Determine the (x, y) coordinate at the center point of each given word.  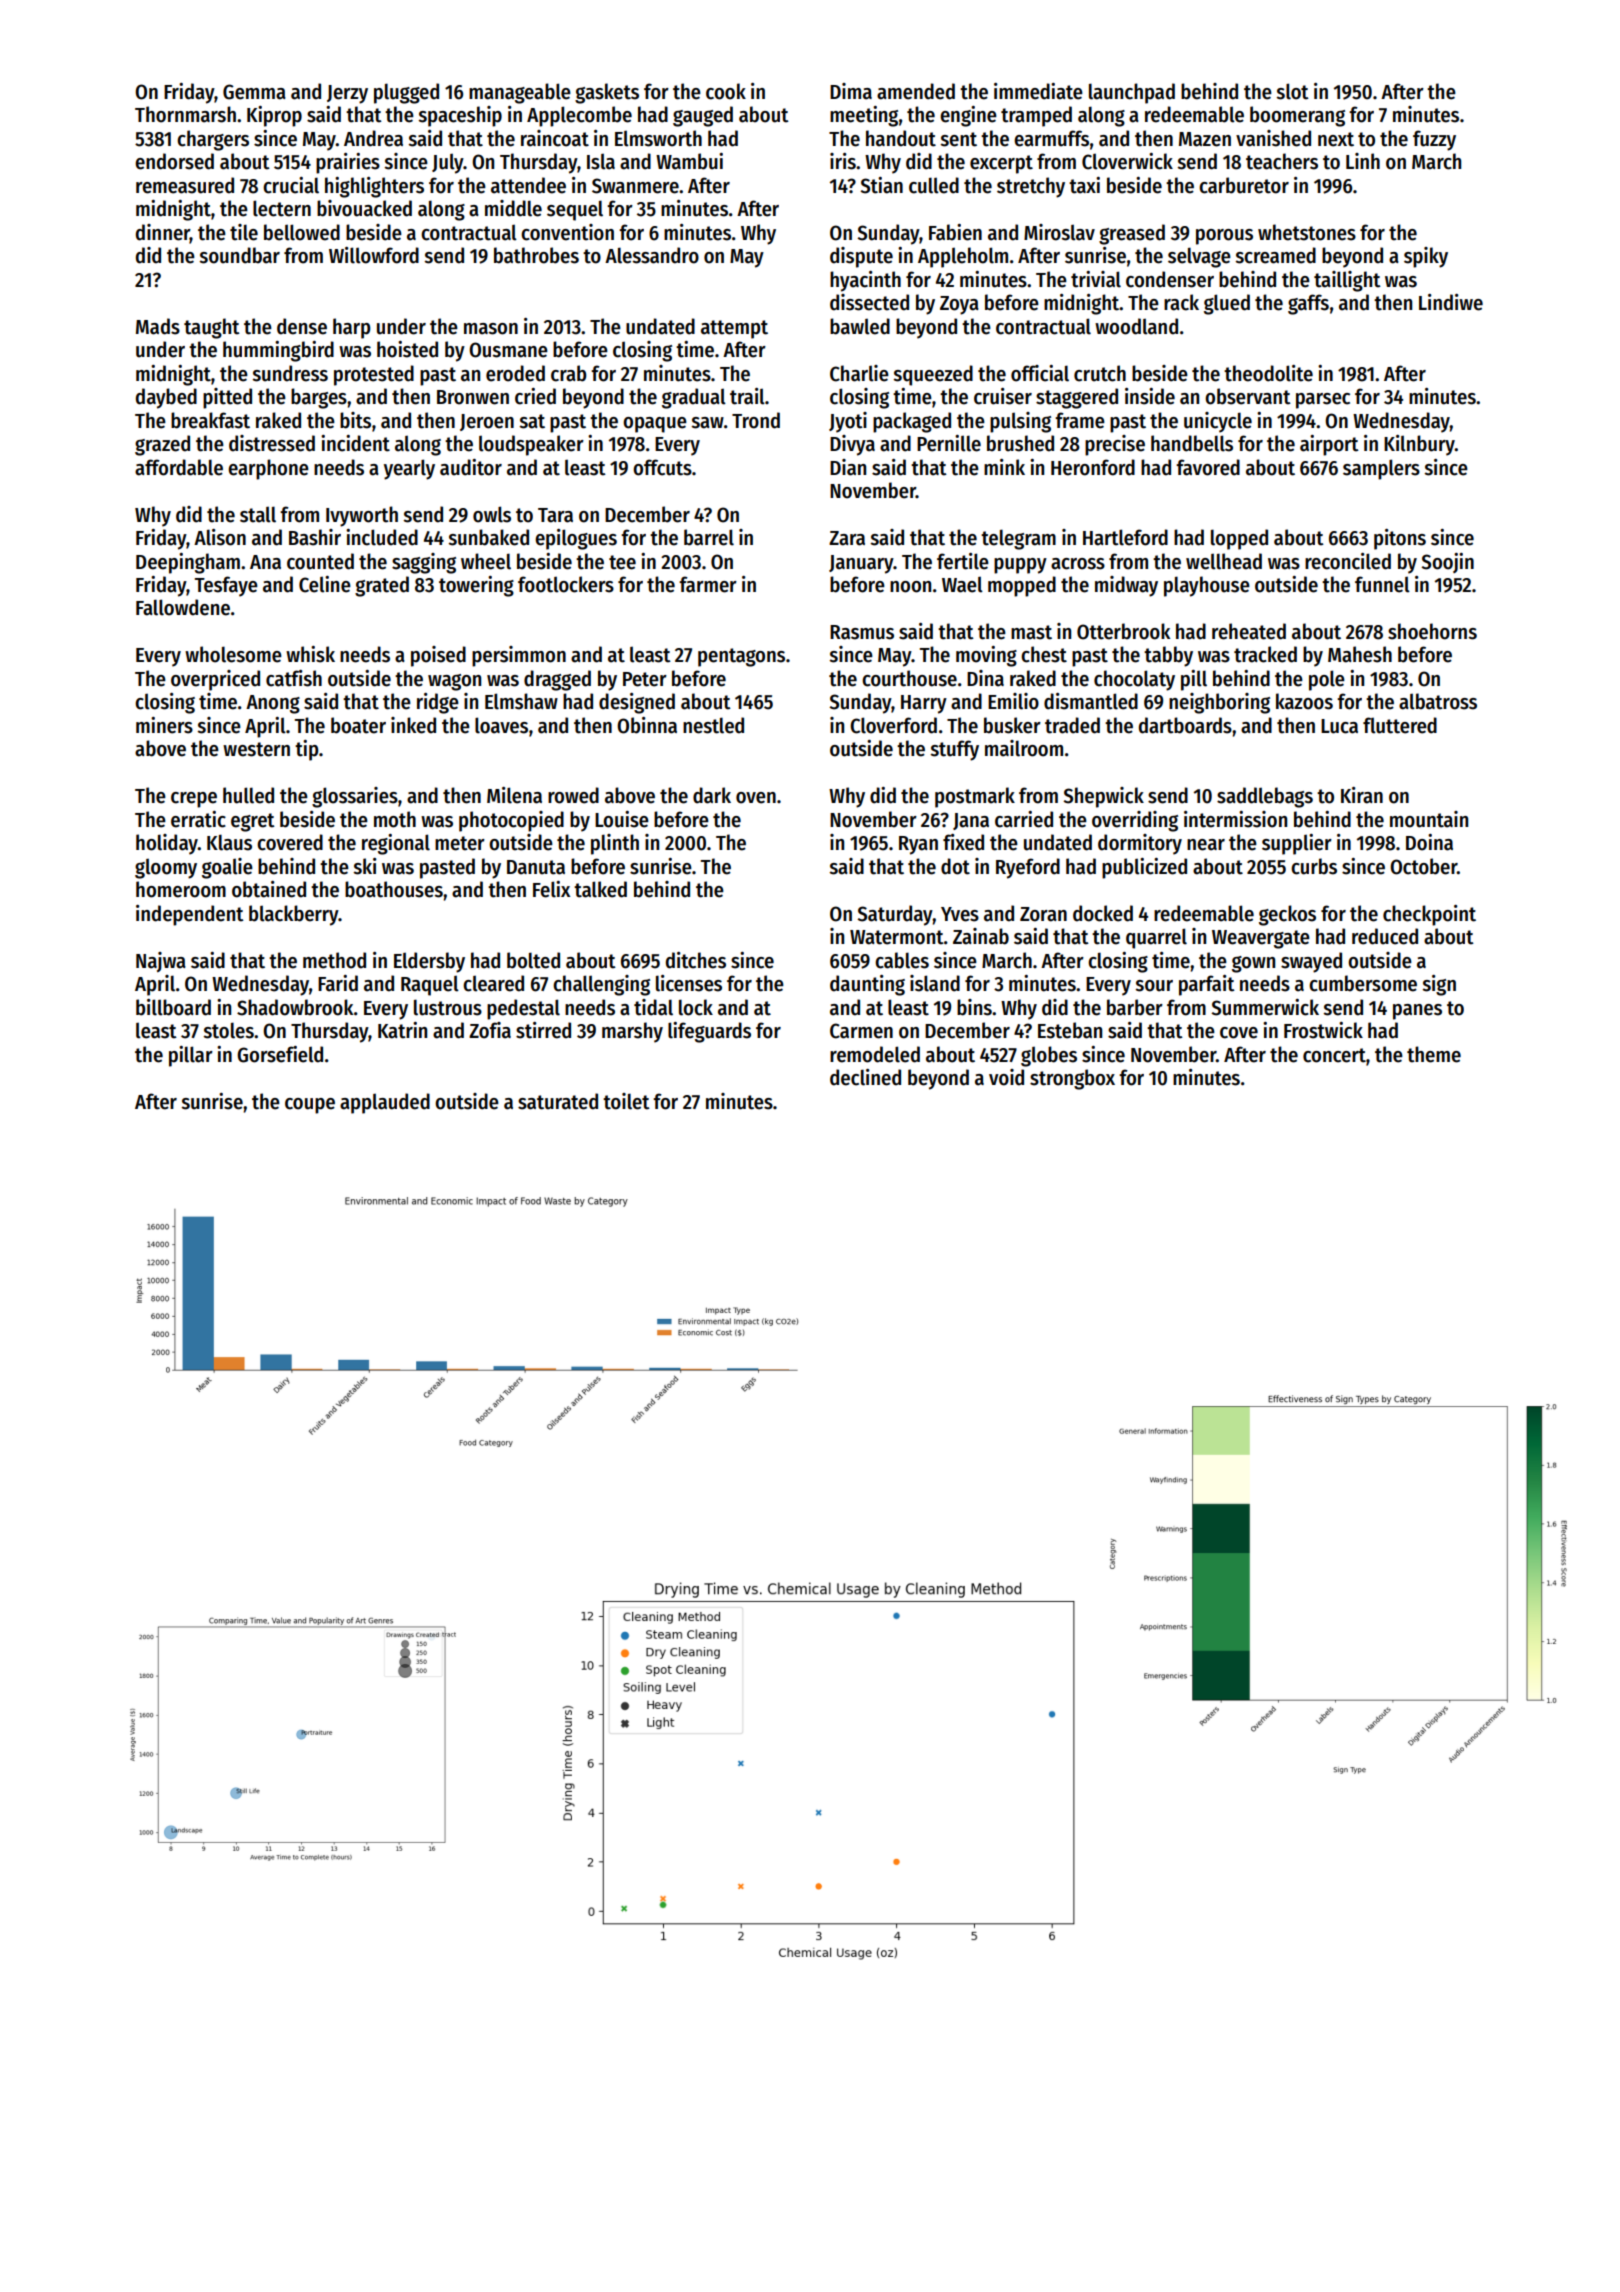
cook (726, 91)
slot (1292, 91)
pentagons (741, 657)
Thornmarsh (185, 114)
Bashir (315, 537)
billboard (173, 1007)
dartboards (1185, 725)
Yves (960, 914)
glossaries (355, 797)
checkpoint (1429, 915)
